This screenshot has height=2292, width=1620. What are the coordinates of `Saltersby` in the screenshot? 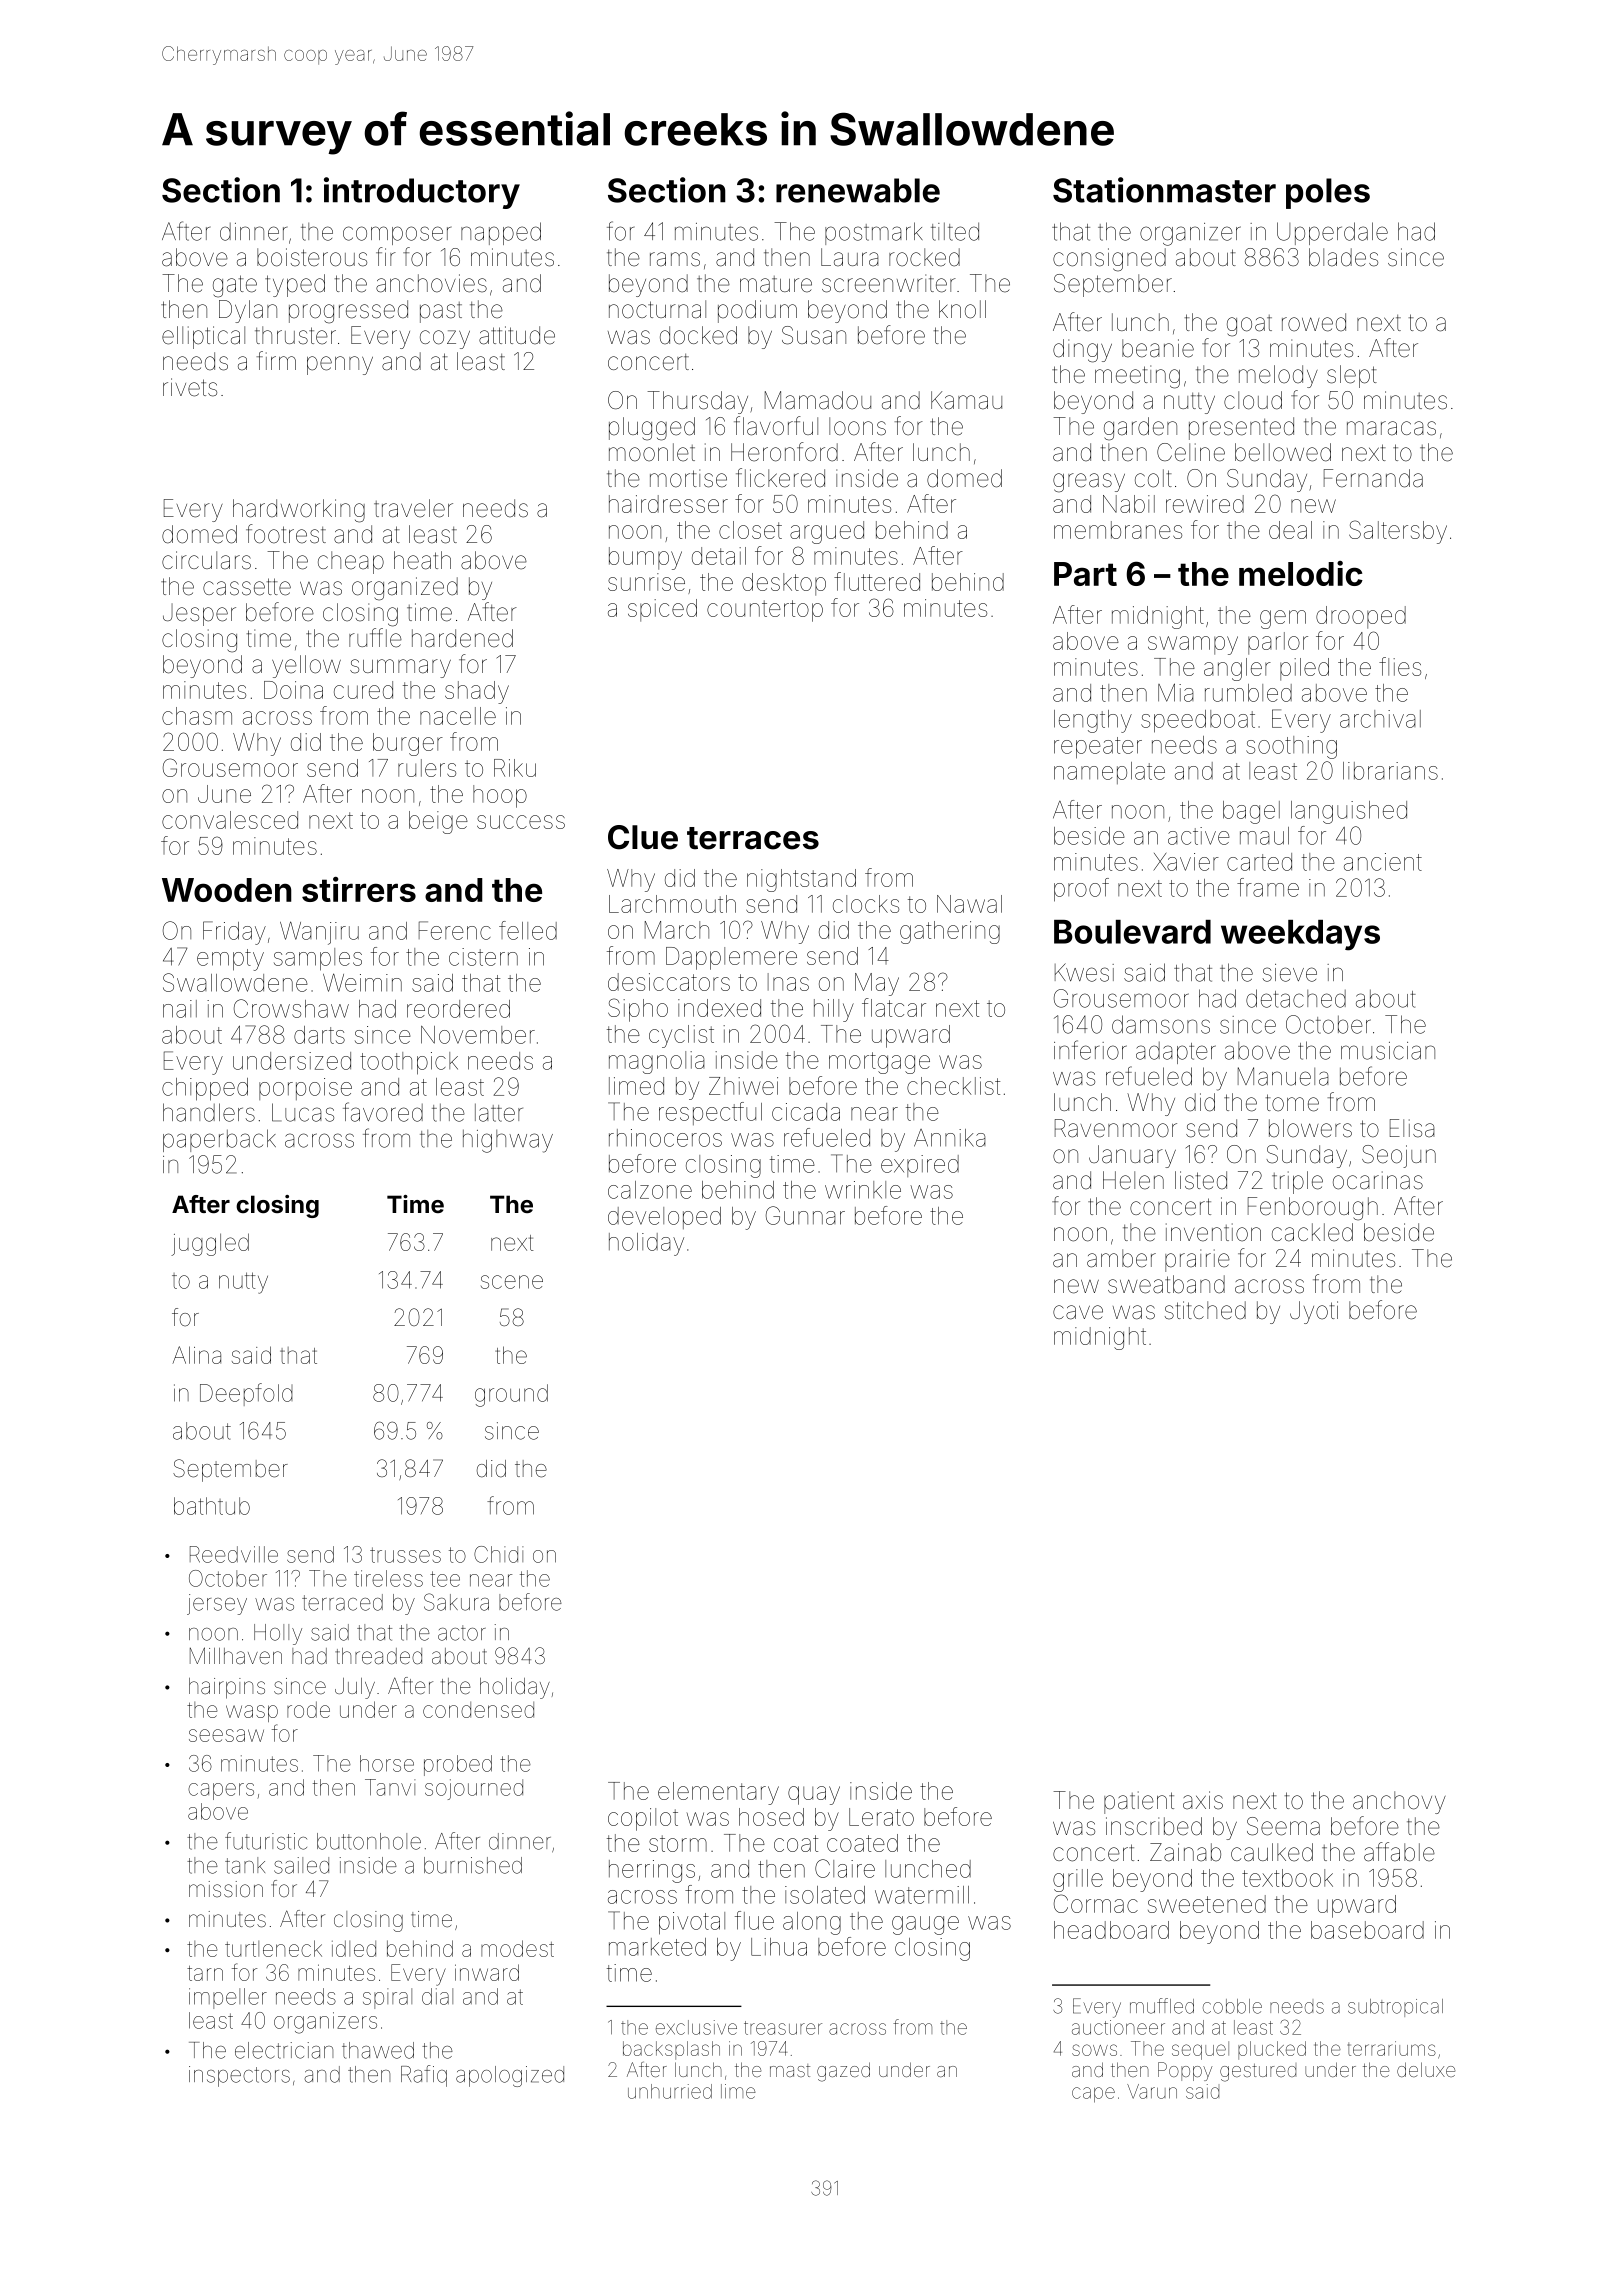 It's located at (1398, 532).
